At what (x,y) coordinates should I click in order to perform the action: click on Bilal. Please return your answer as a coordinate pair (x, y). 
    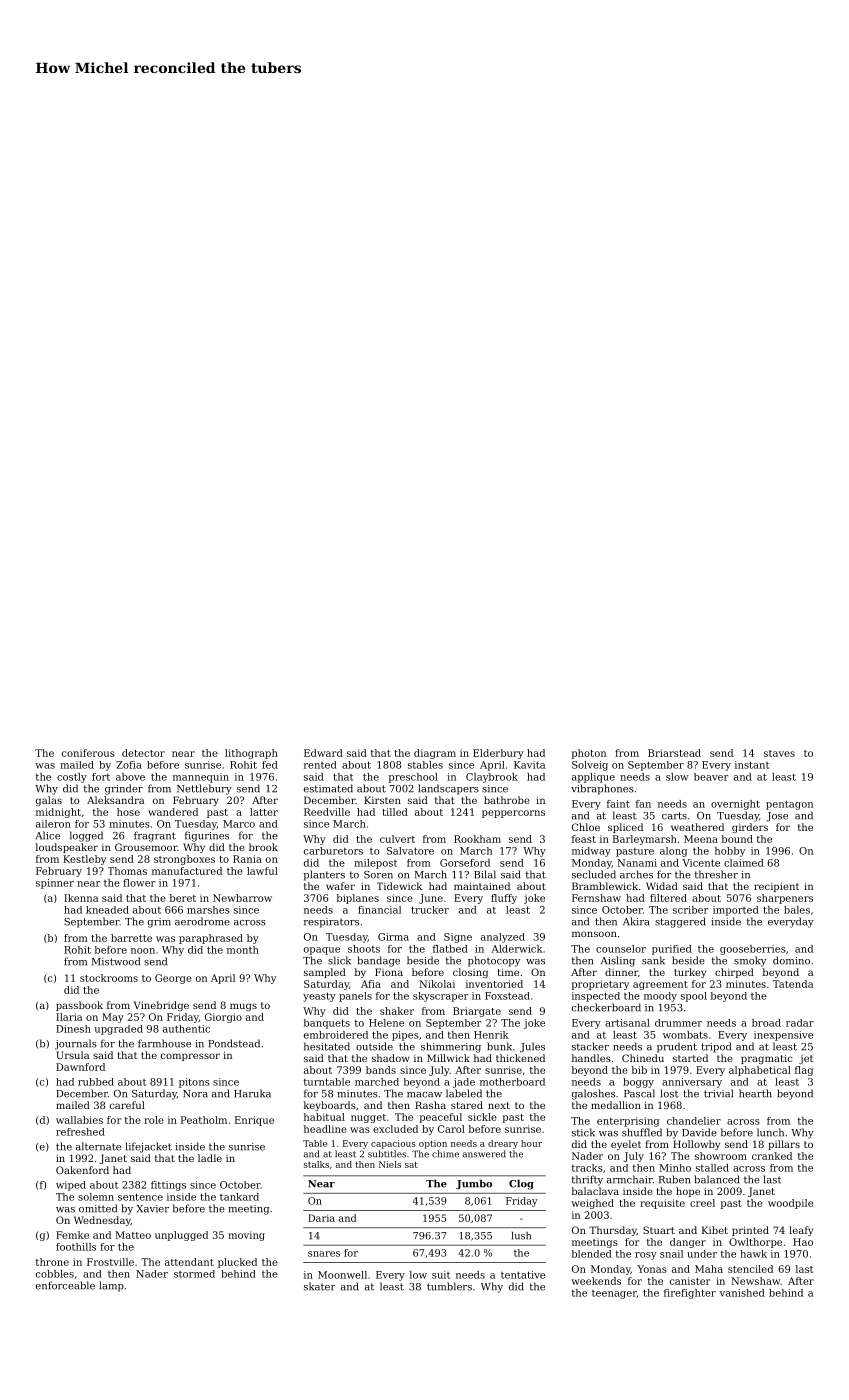
    Looking at the image, I should click on (485, 874).
